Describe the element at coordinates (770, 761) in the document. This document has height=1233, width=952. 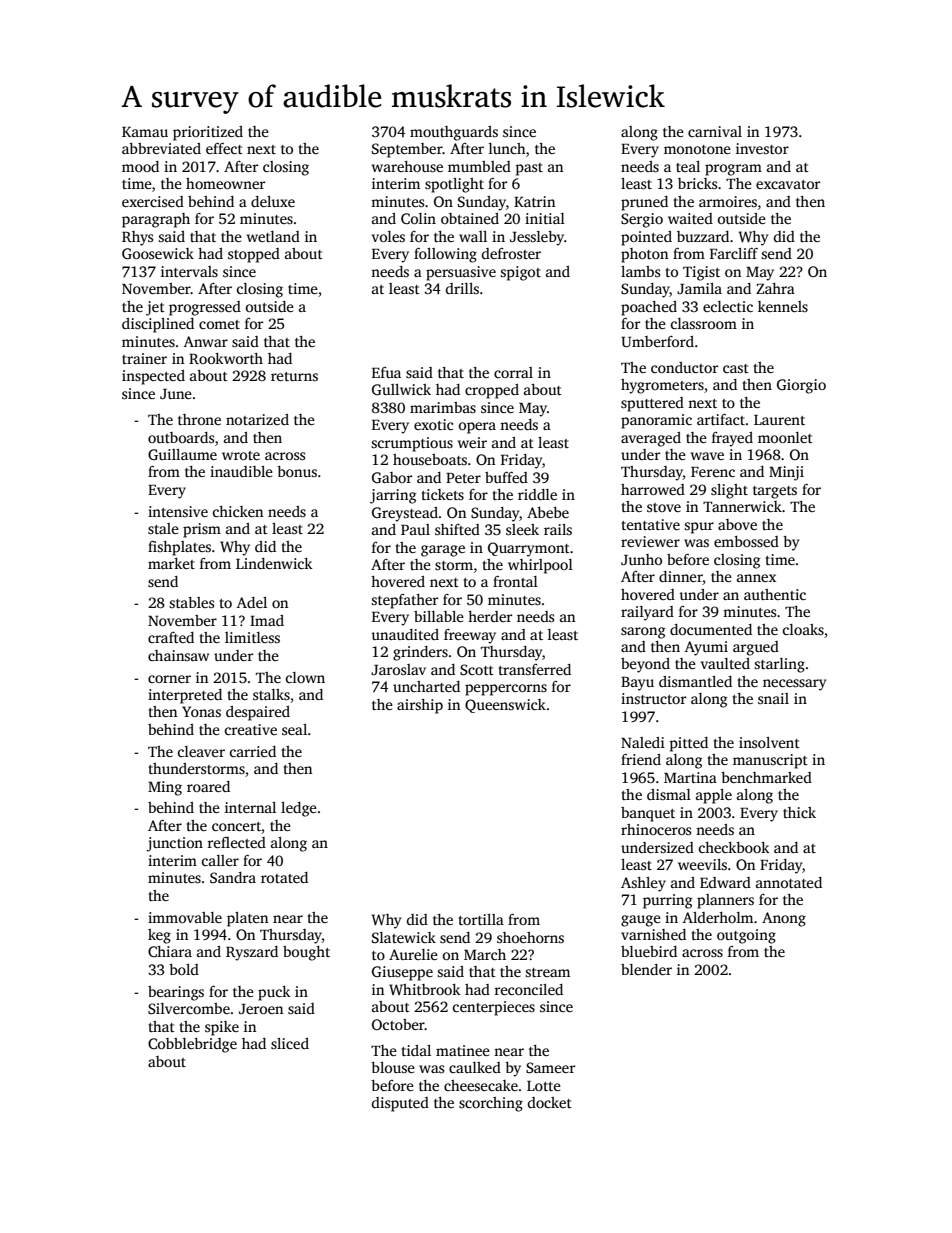
I see `manuscript` at that location.
